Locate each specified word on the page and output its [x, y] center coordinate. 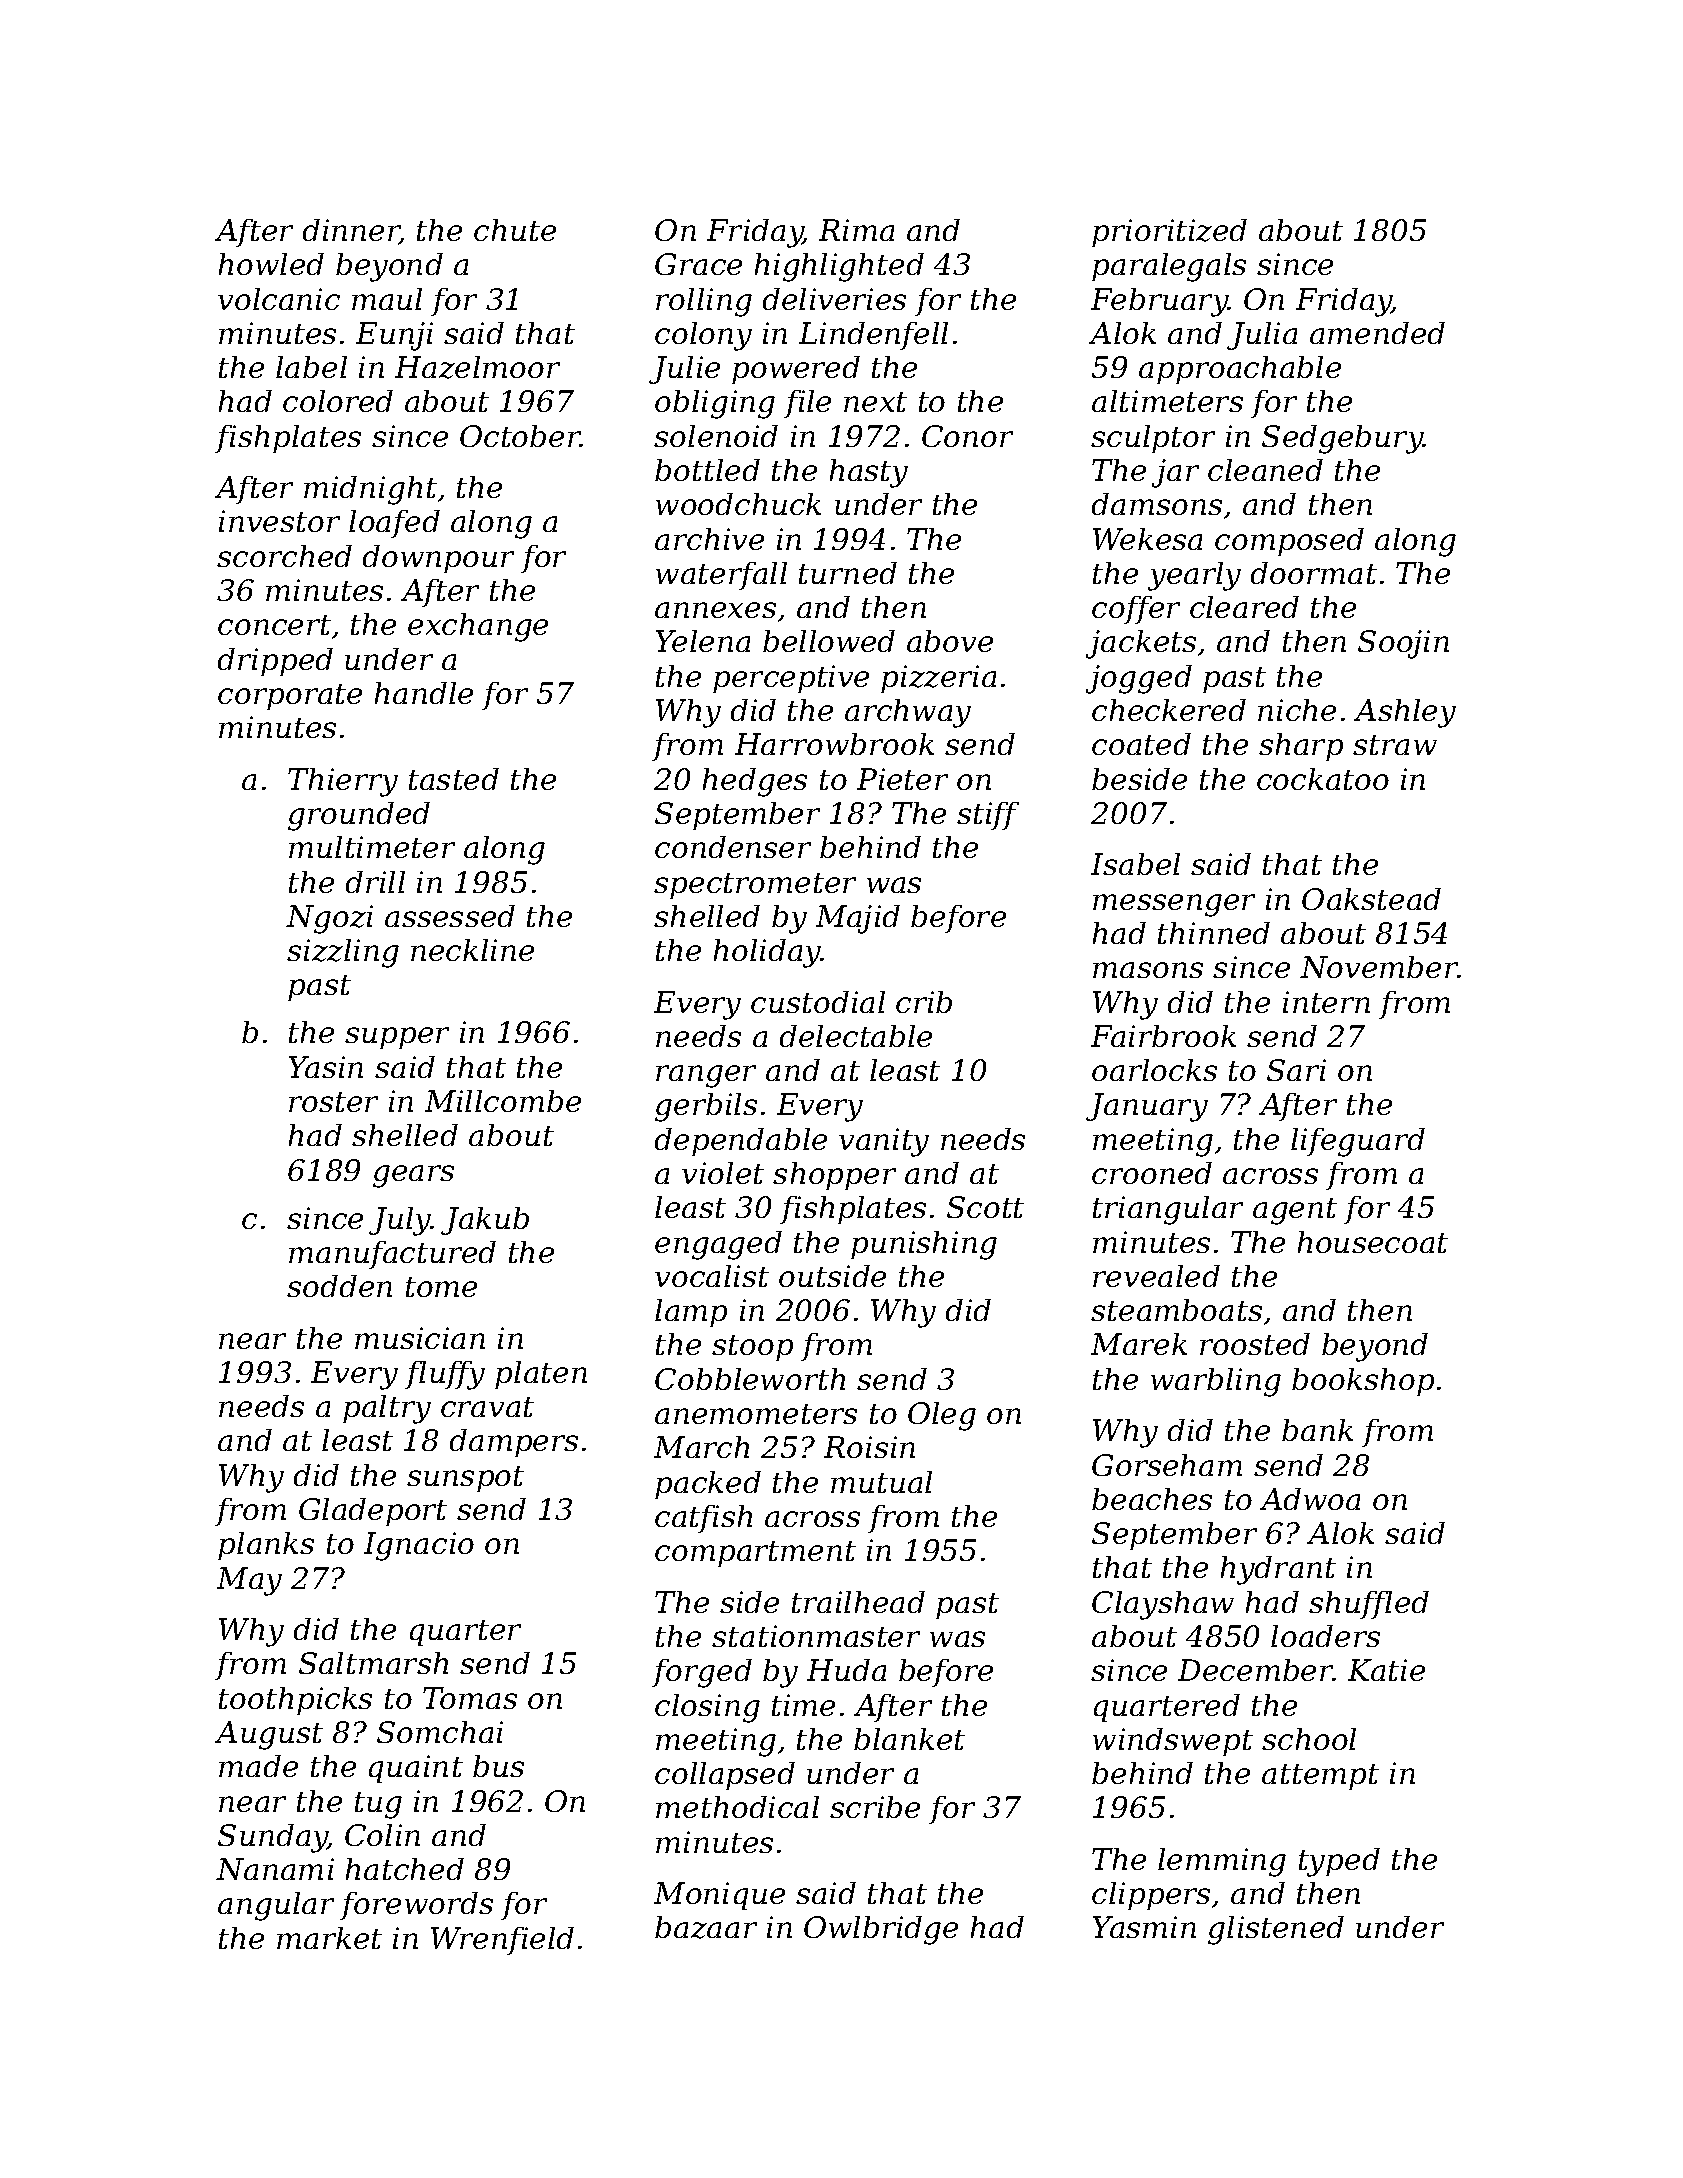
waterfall [721, 576]
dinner [351, 231]
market [329, 1938]
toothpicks [295, 1701]
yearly [1194, 576]
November [1379, 967]
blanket [909, 1739]
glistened [1276, 1930]
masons [1148, 970]
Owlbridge [881, 1930]
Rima [856, 230]
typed [1339, 1862]
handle [424, 693]
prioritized [1169, 233]
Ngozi [329, 919]
